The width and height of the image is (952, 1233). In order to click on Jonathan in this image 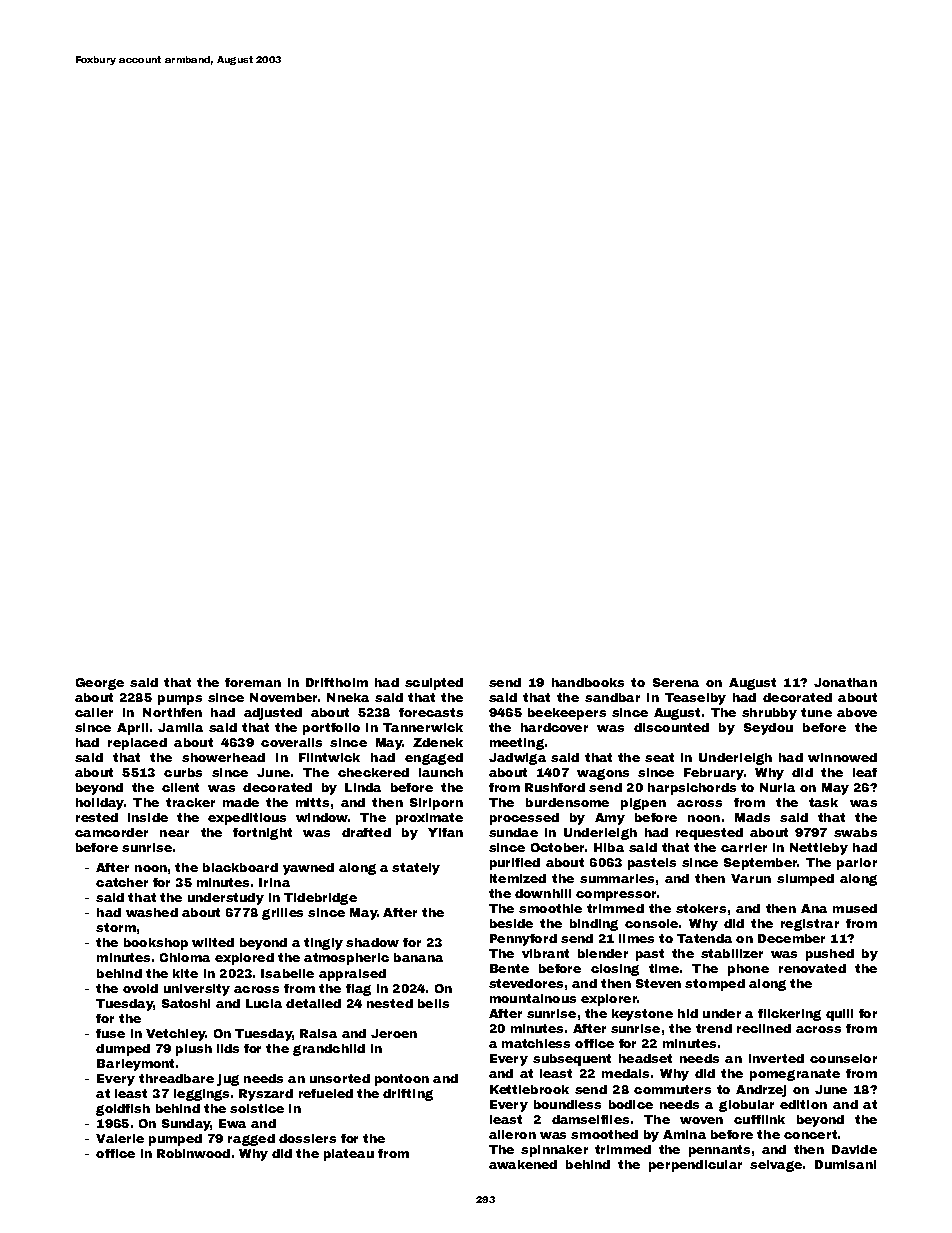, I will do `click(845, 682)`.
